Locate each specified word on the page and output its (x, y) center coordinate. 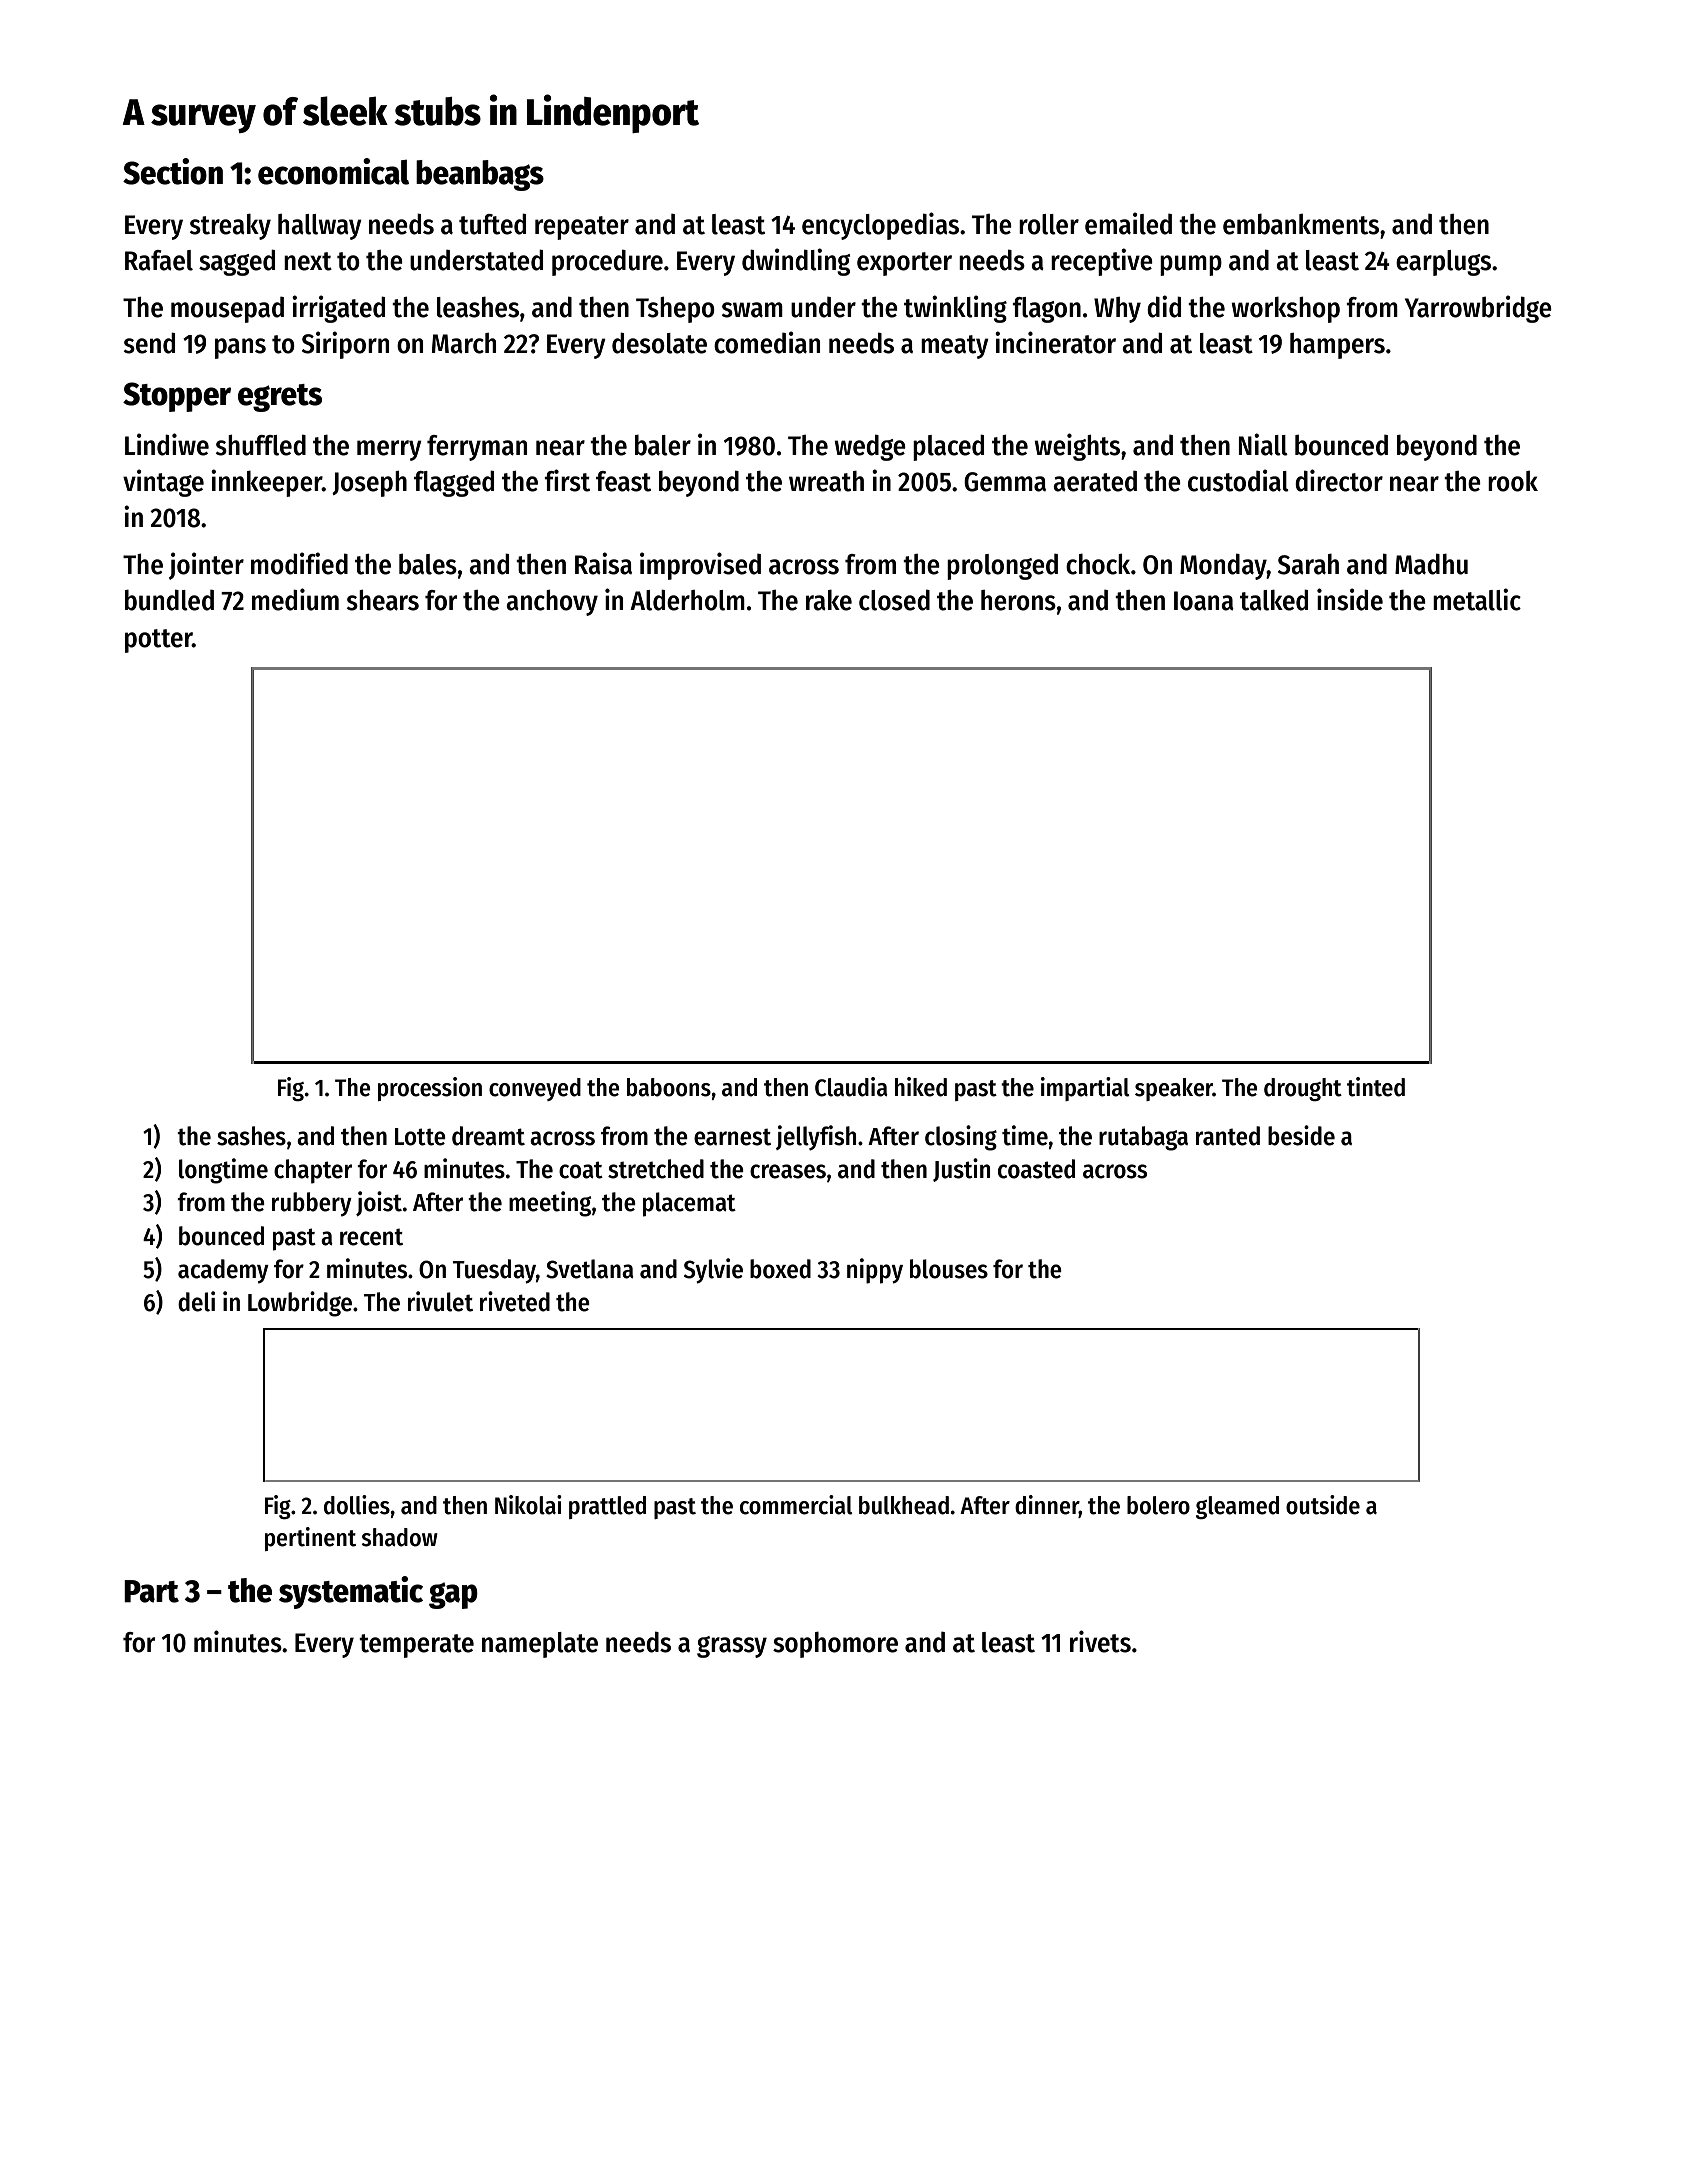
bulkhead (904, 1505)
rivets (1100, 1641)
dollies (357, 1505)
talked (1274, 600)
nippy (875, 1271)
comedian (767, 342)
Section (173, 171)
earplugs (1443, 263)
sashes (251, 1136)
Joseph (369, 484)
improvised (700, 566)
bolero (1158, 1505)
